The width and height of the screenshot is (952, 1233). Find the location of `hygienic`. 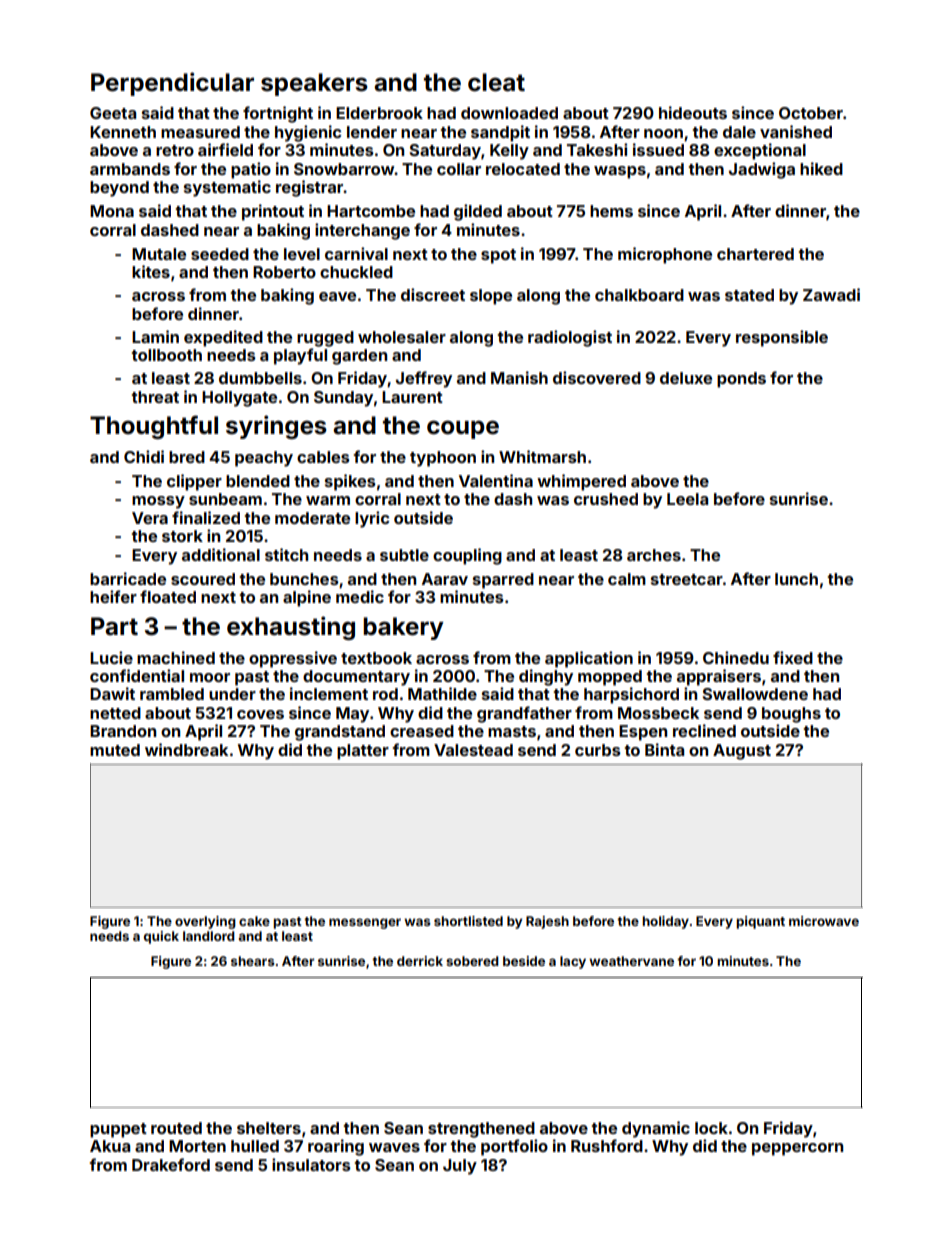

hygienic is located at coordinates (308, 133).
